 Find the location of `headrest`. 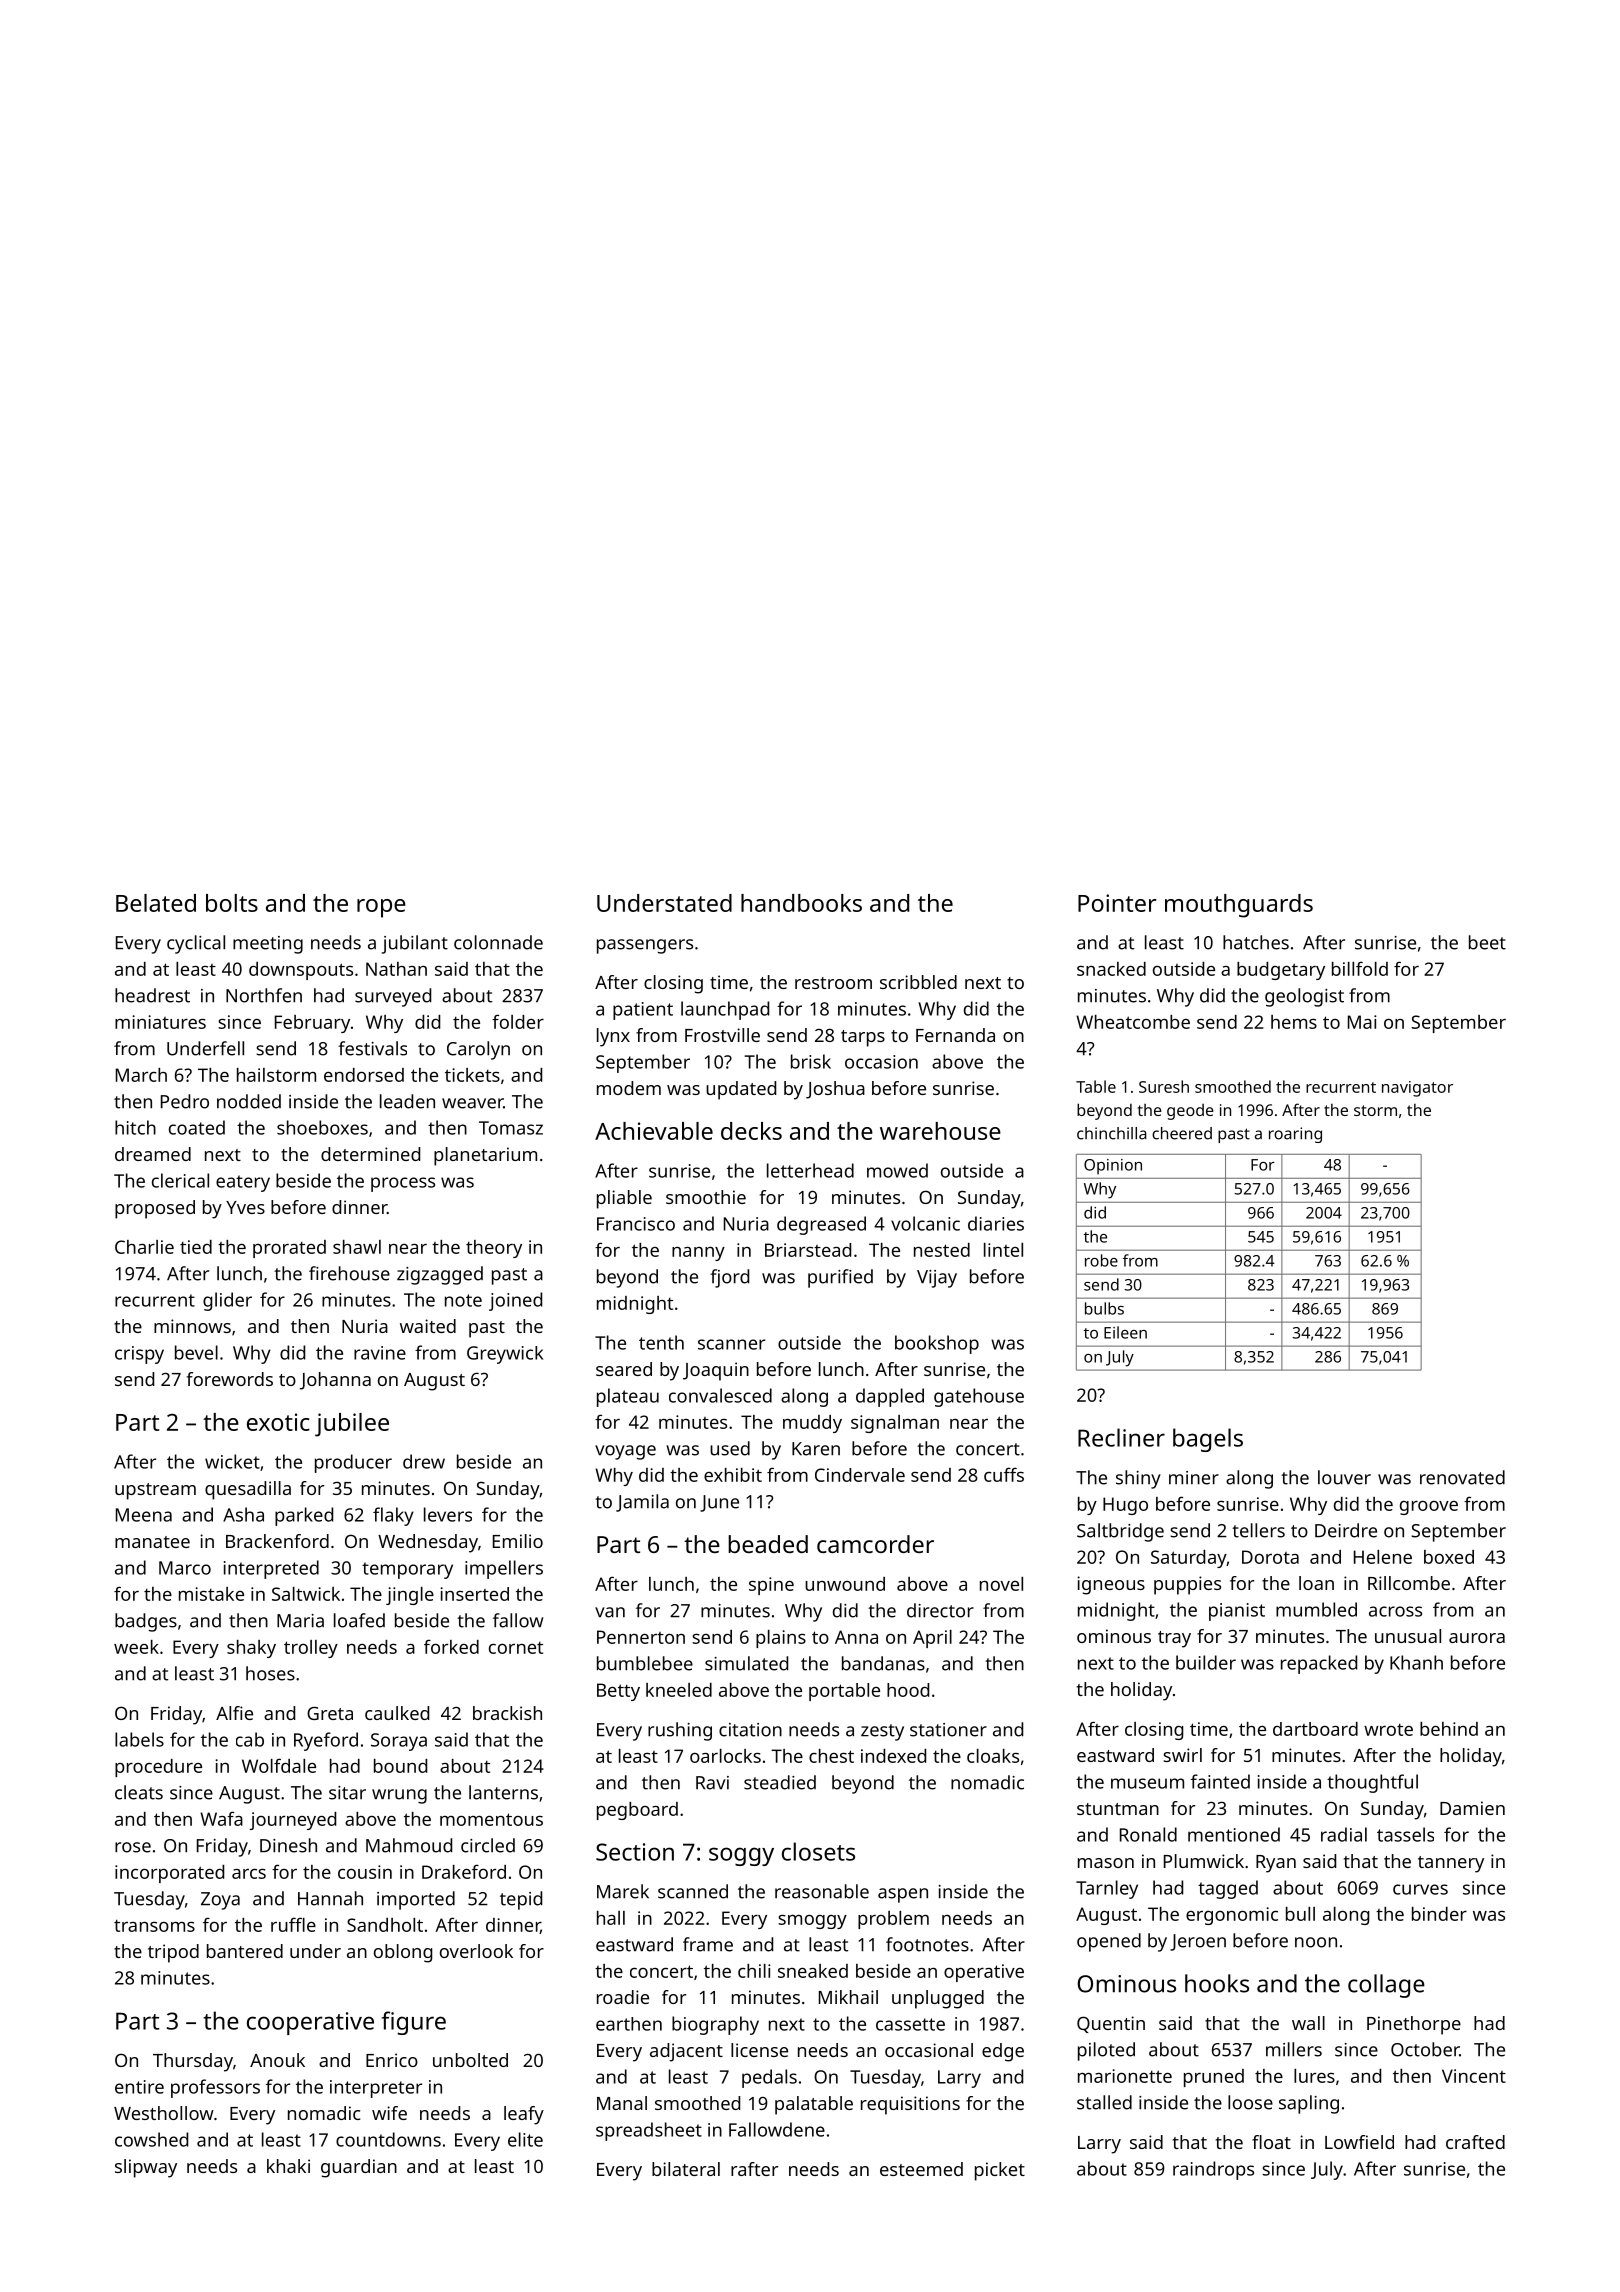

headrest is located at coordinates (152, 995).
